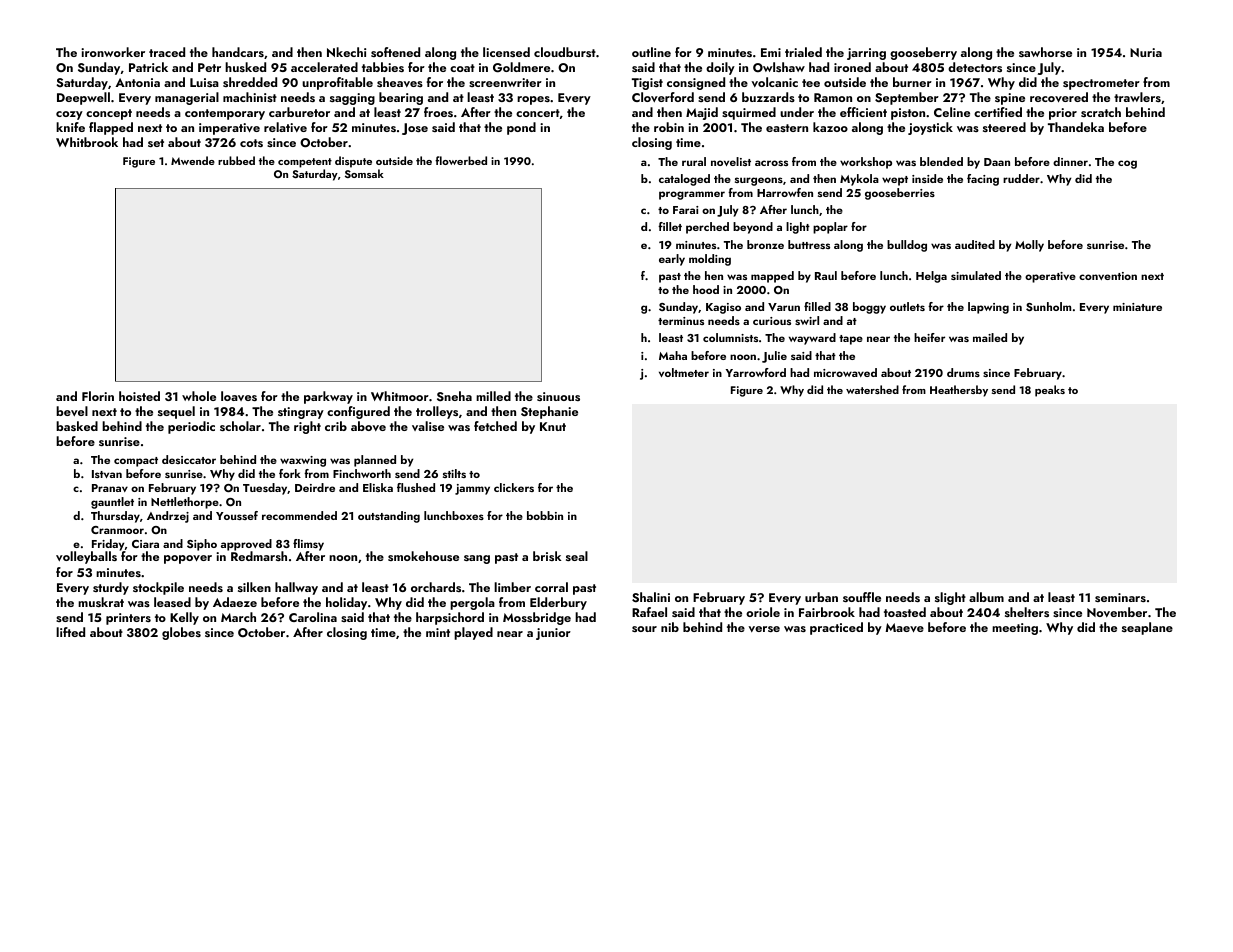 The image size is (1233, 952). What do you see at coordinates (1137, 307) in the screenshot?
I see `miniature` at bounding box center [1137, 307].
